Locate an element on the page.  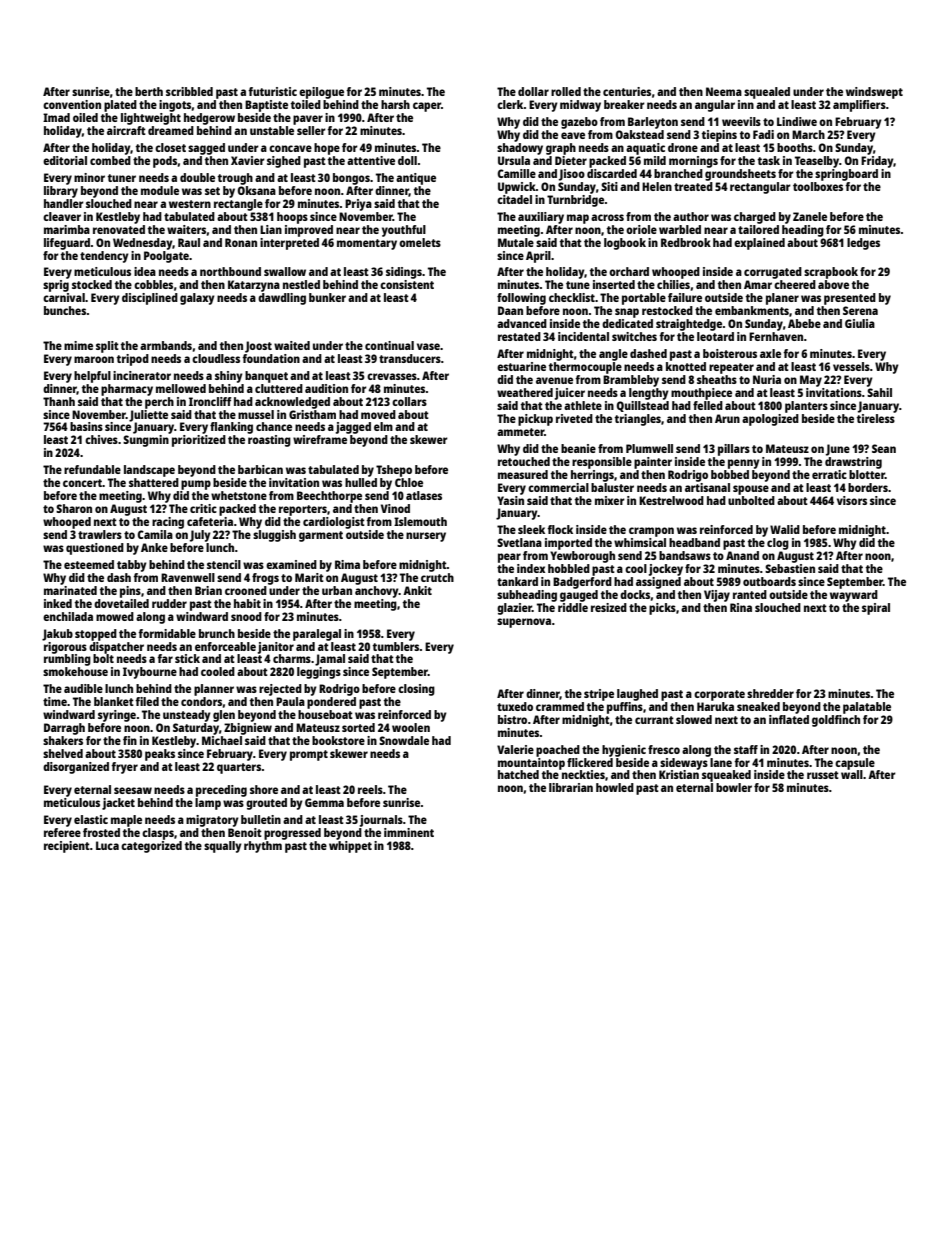
sagged is located at coordinates (206, 149).
